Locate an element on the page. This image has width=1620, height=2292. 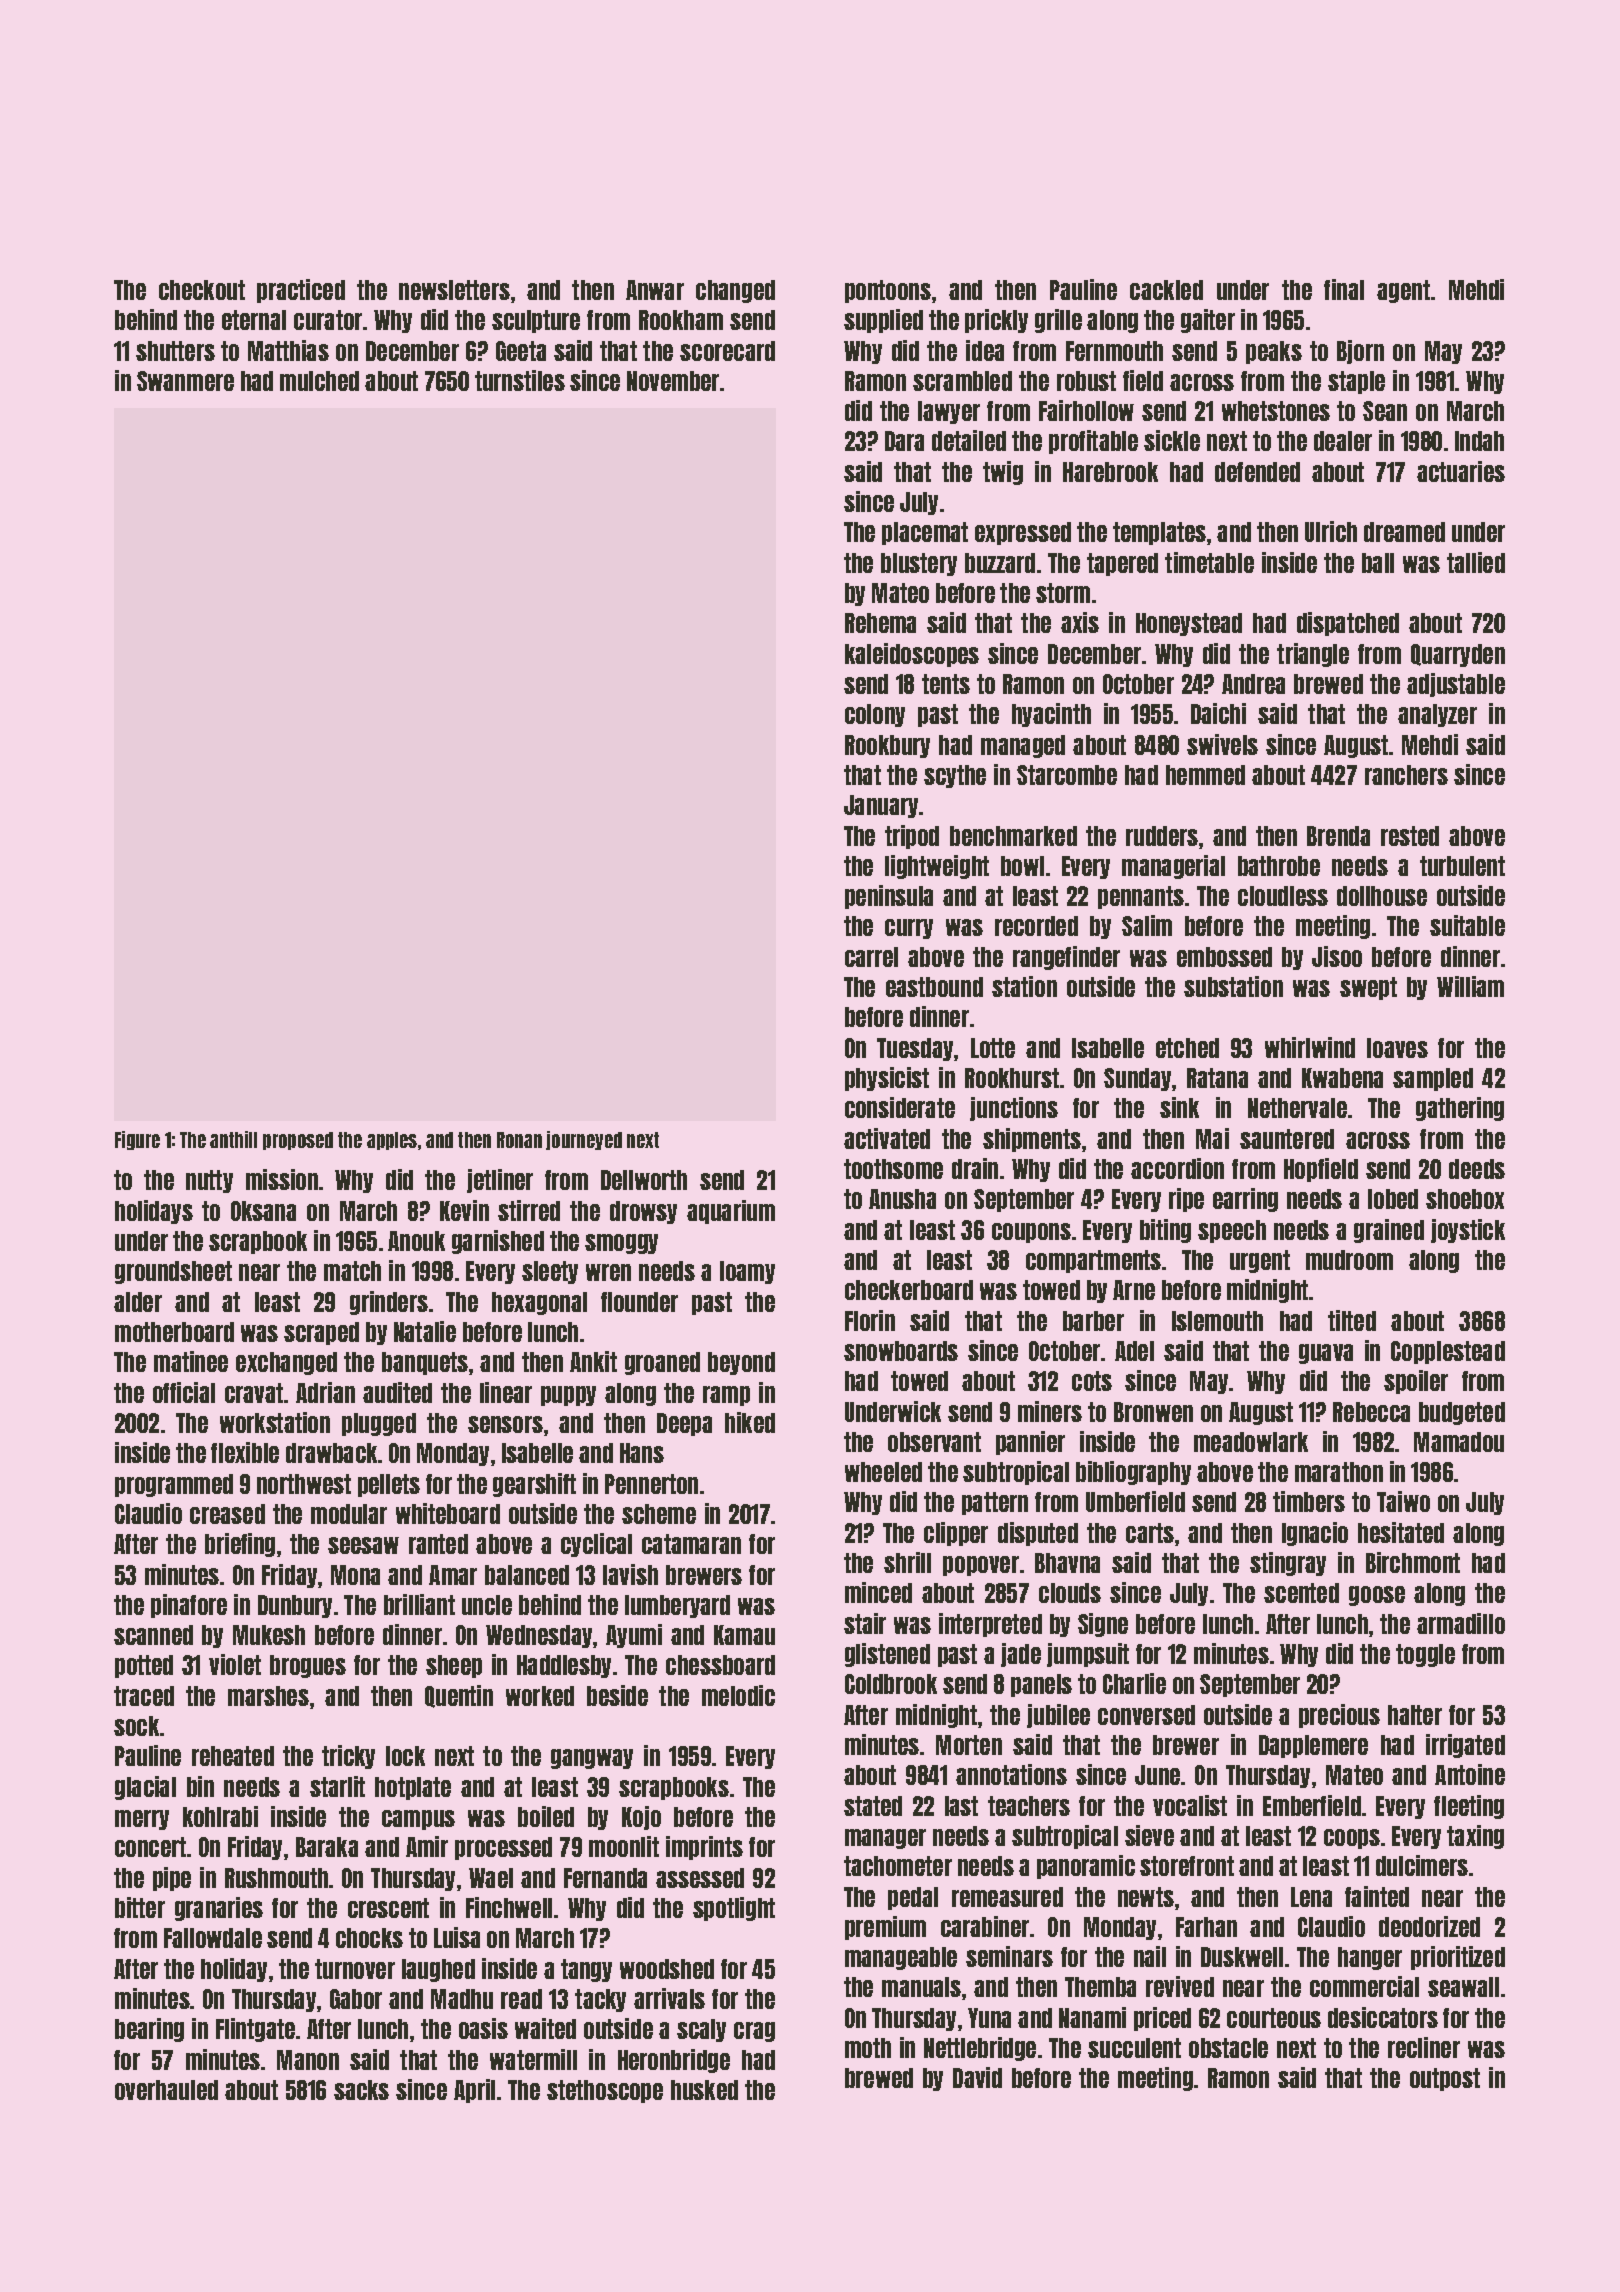
Figure is located at coordinates (137, 1140).
